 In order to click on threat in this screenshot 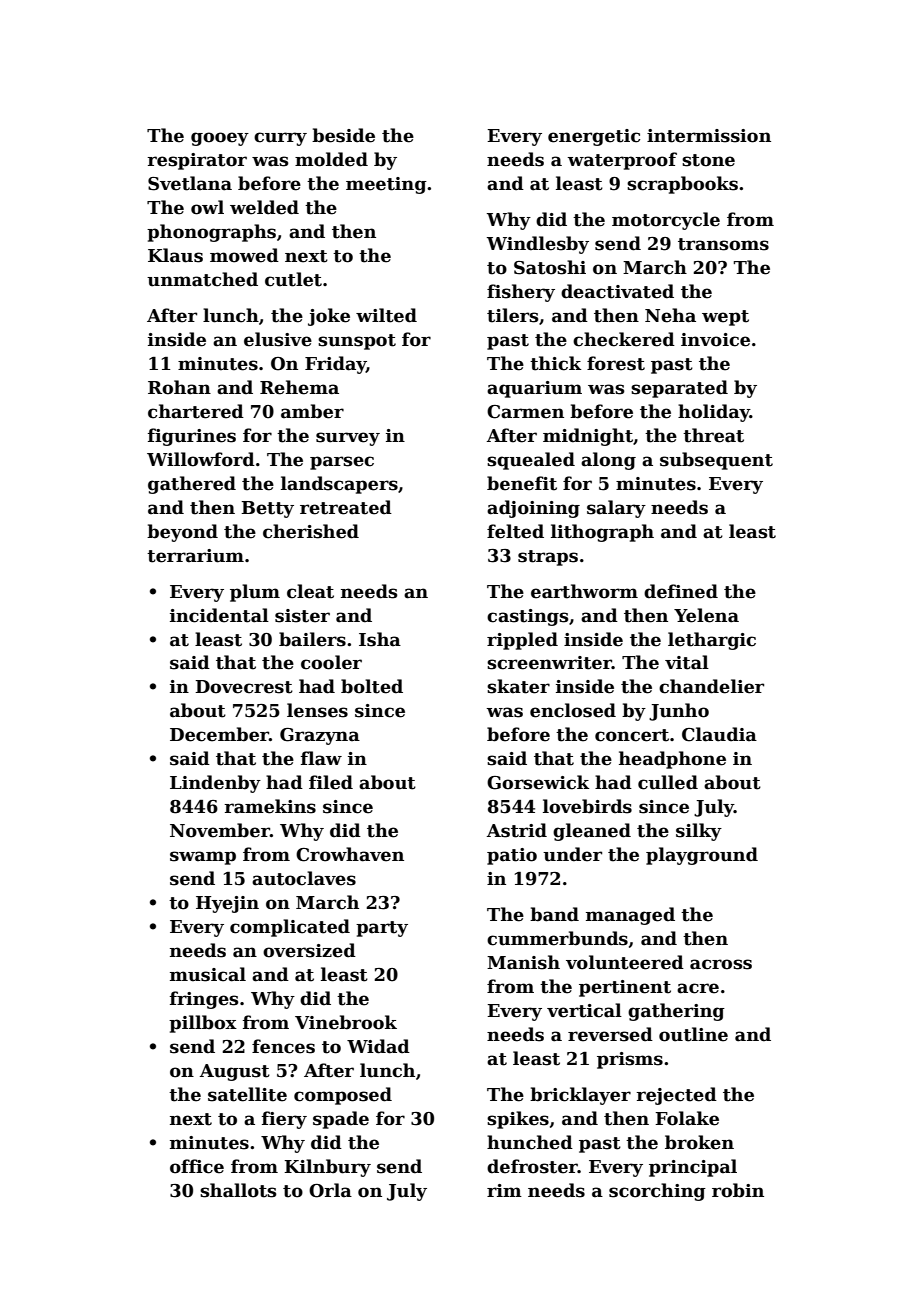, I will do `click(713, 435)`.
